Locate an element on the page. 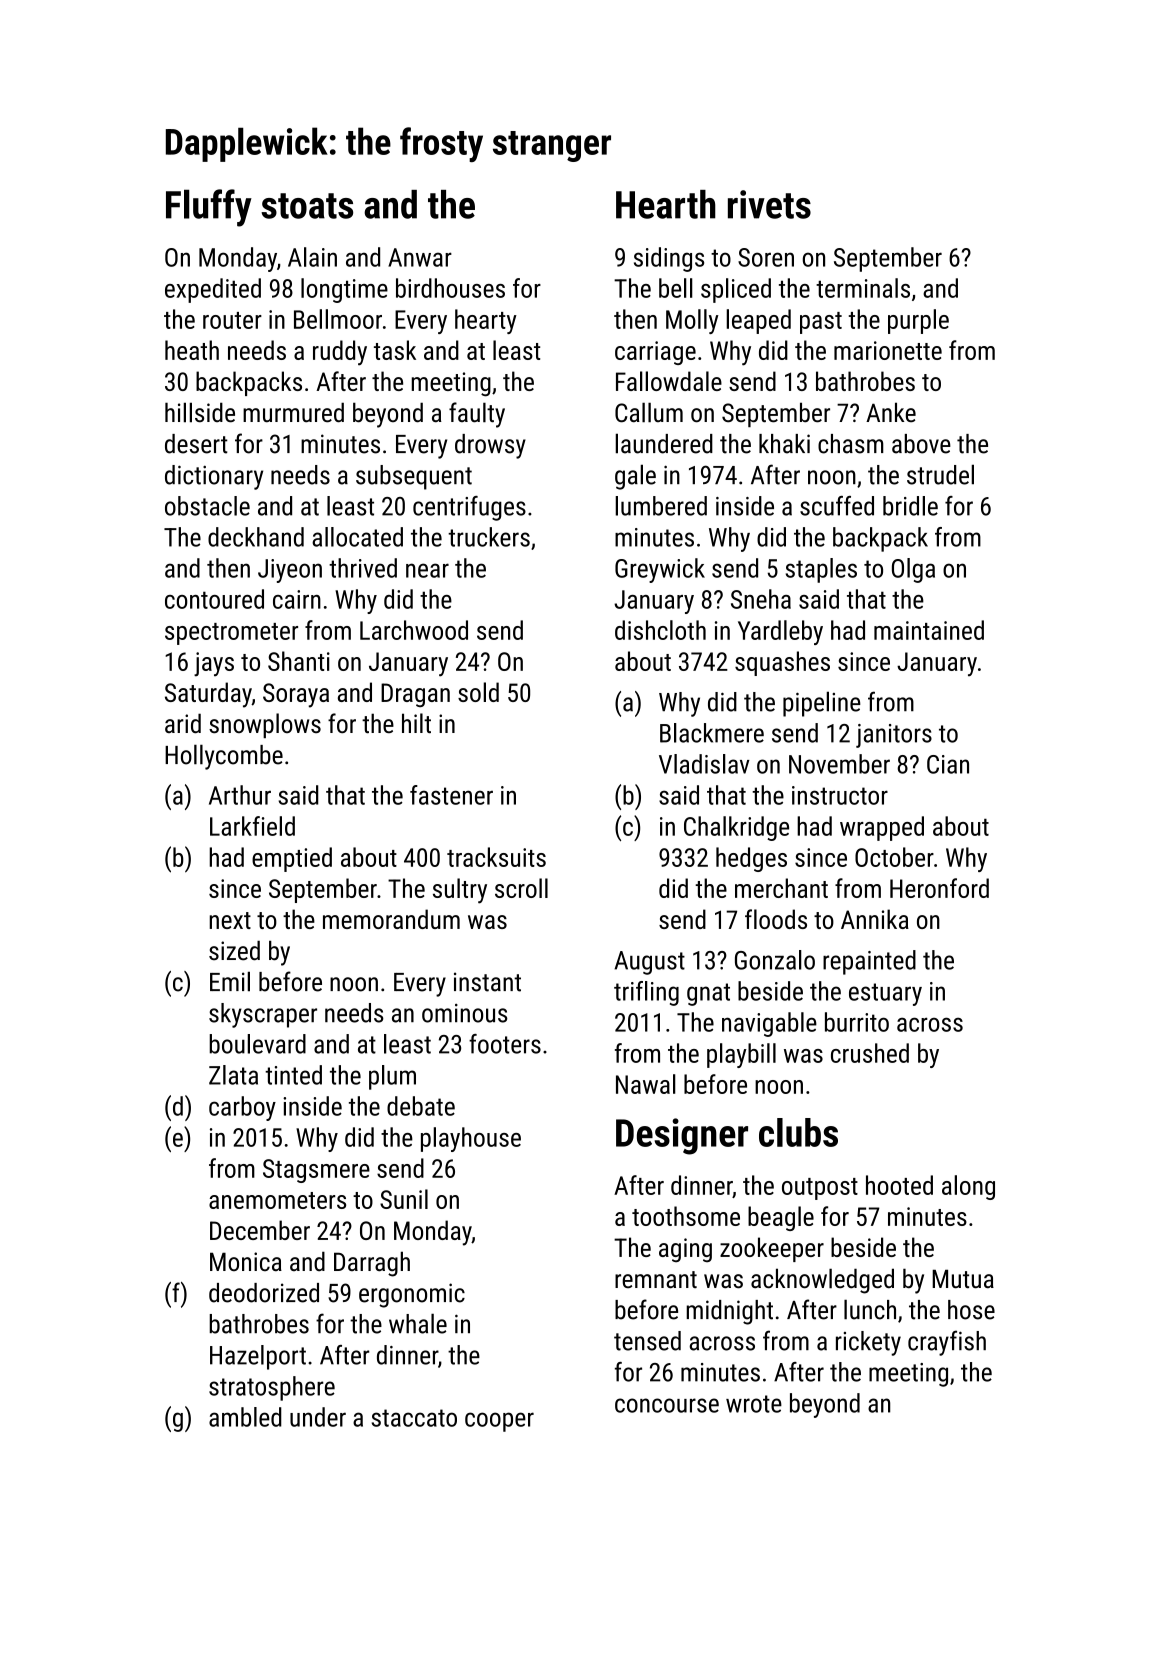 The image size is (1165, 1654). burrito is located at coordinates (857, 1022).
